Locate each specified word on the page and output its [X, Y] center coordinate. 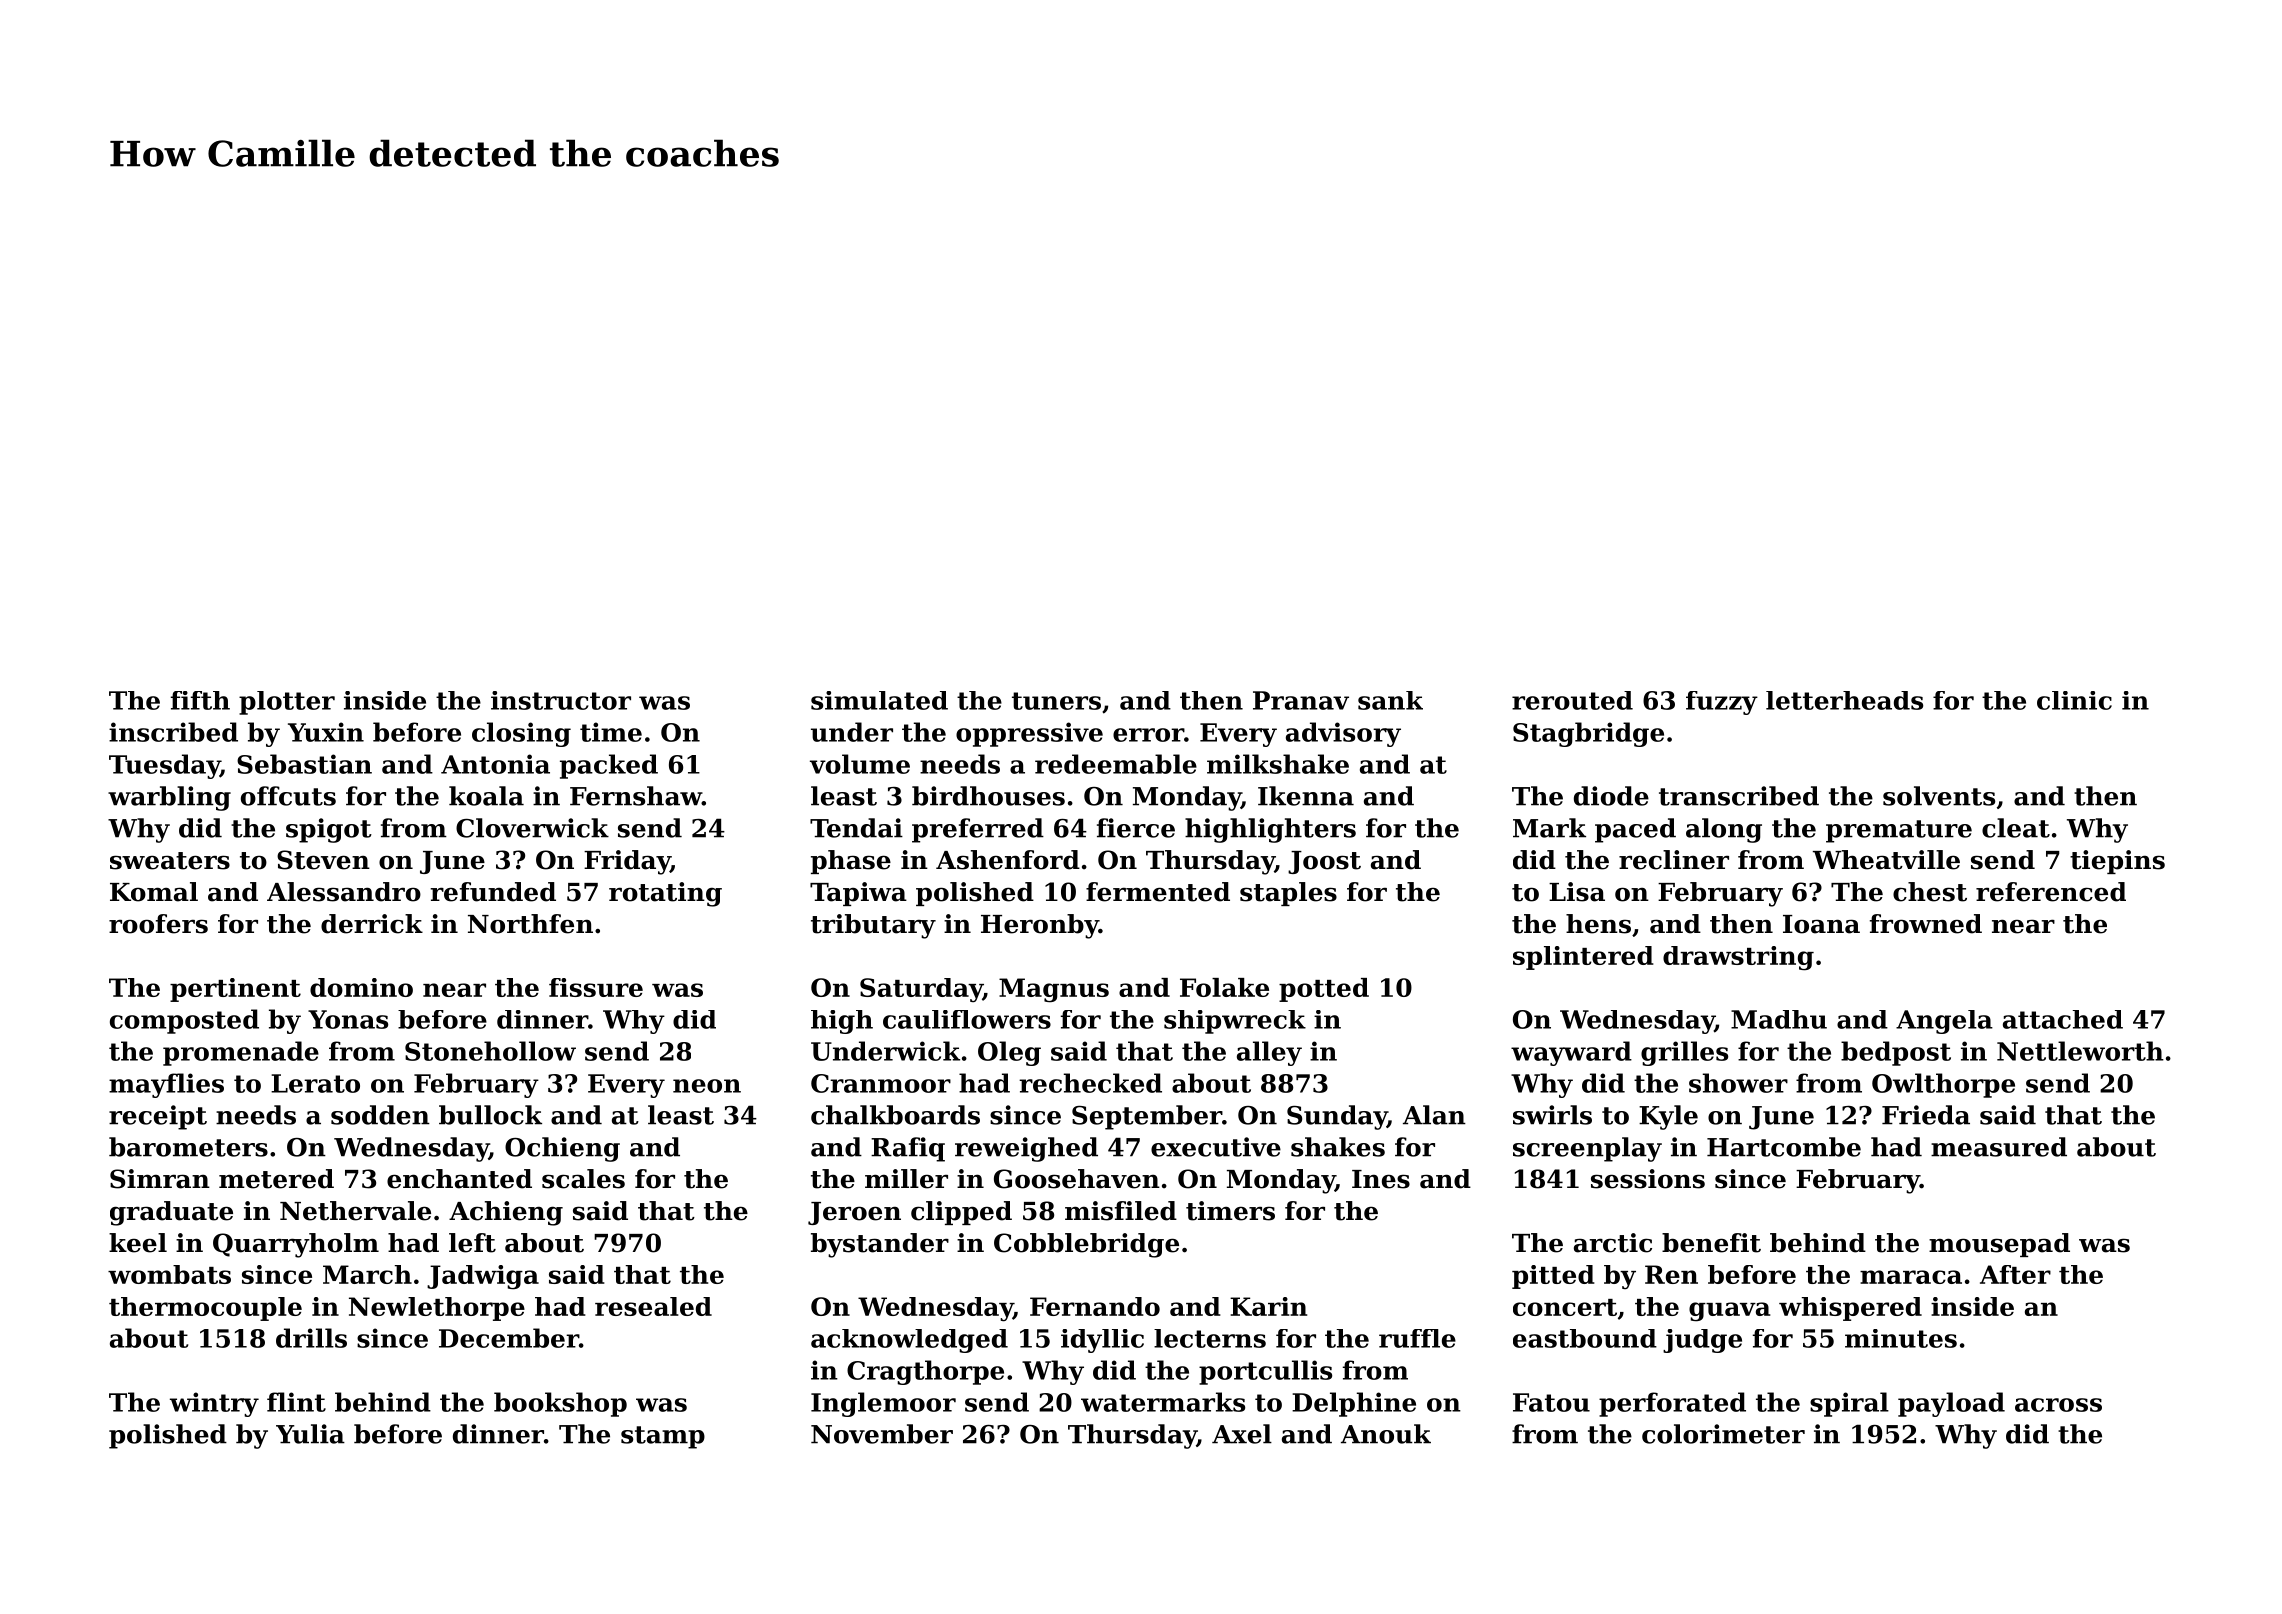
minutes [1901, 1338]
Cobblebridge [1086, 1245]
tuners [1056, 701]
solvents [1939, 796]
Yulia [310, 1434]
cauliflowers [967, 1019]
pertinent [235, 990]
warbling [169, 798]
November [882, 1434]
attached [2063, 1019]
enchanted [459, 1179]
